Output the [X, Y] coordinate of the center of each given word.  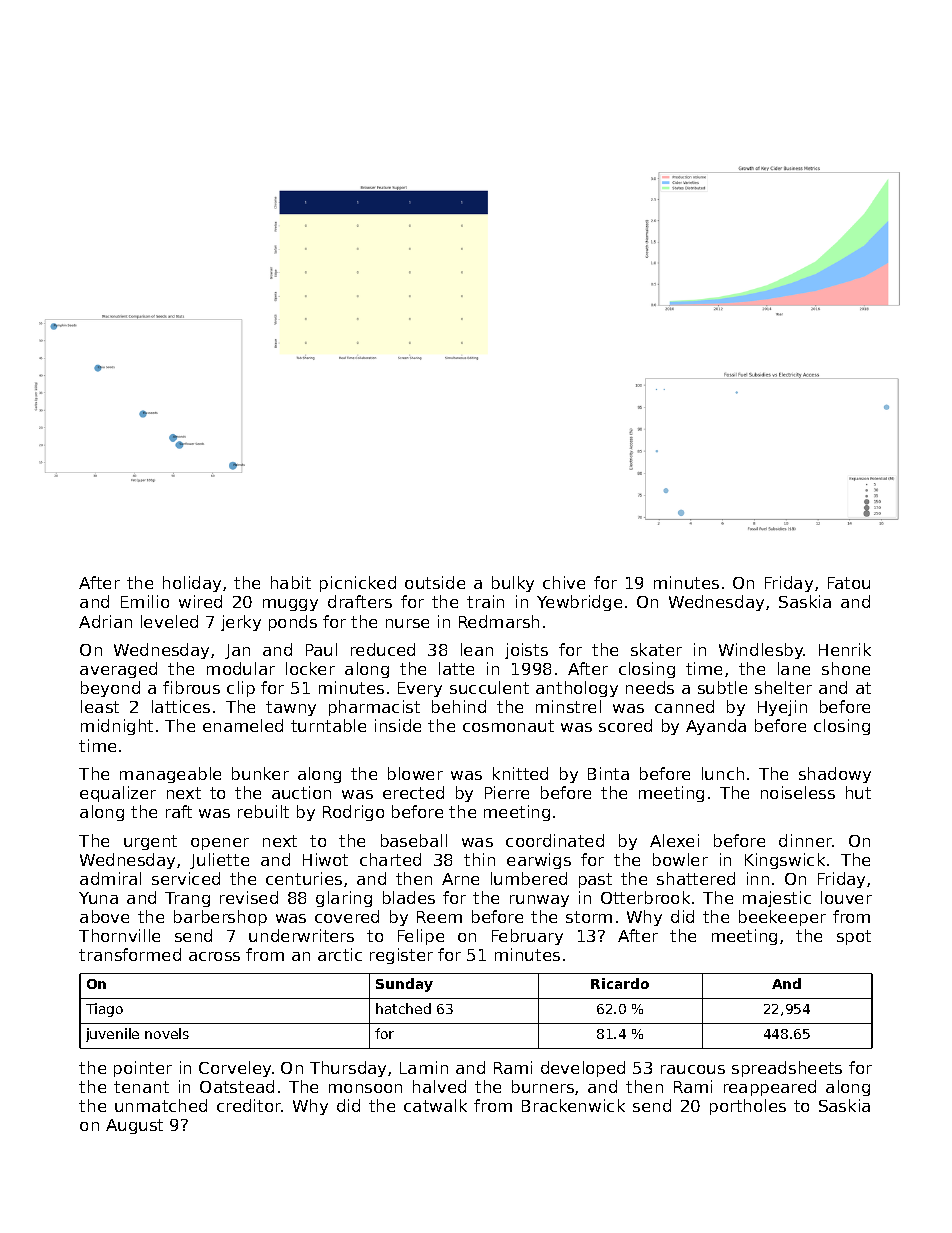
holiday [192, 584]
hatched [403, 1008]
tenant [141, 1087]
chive [564, 582]
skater [656, 649]
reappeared [770, 1088]
